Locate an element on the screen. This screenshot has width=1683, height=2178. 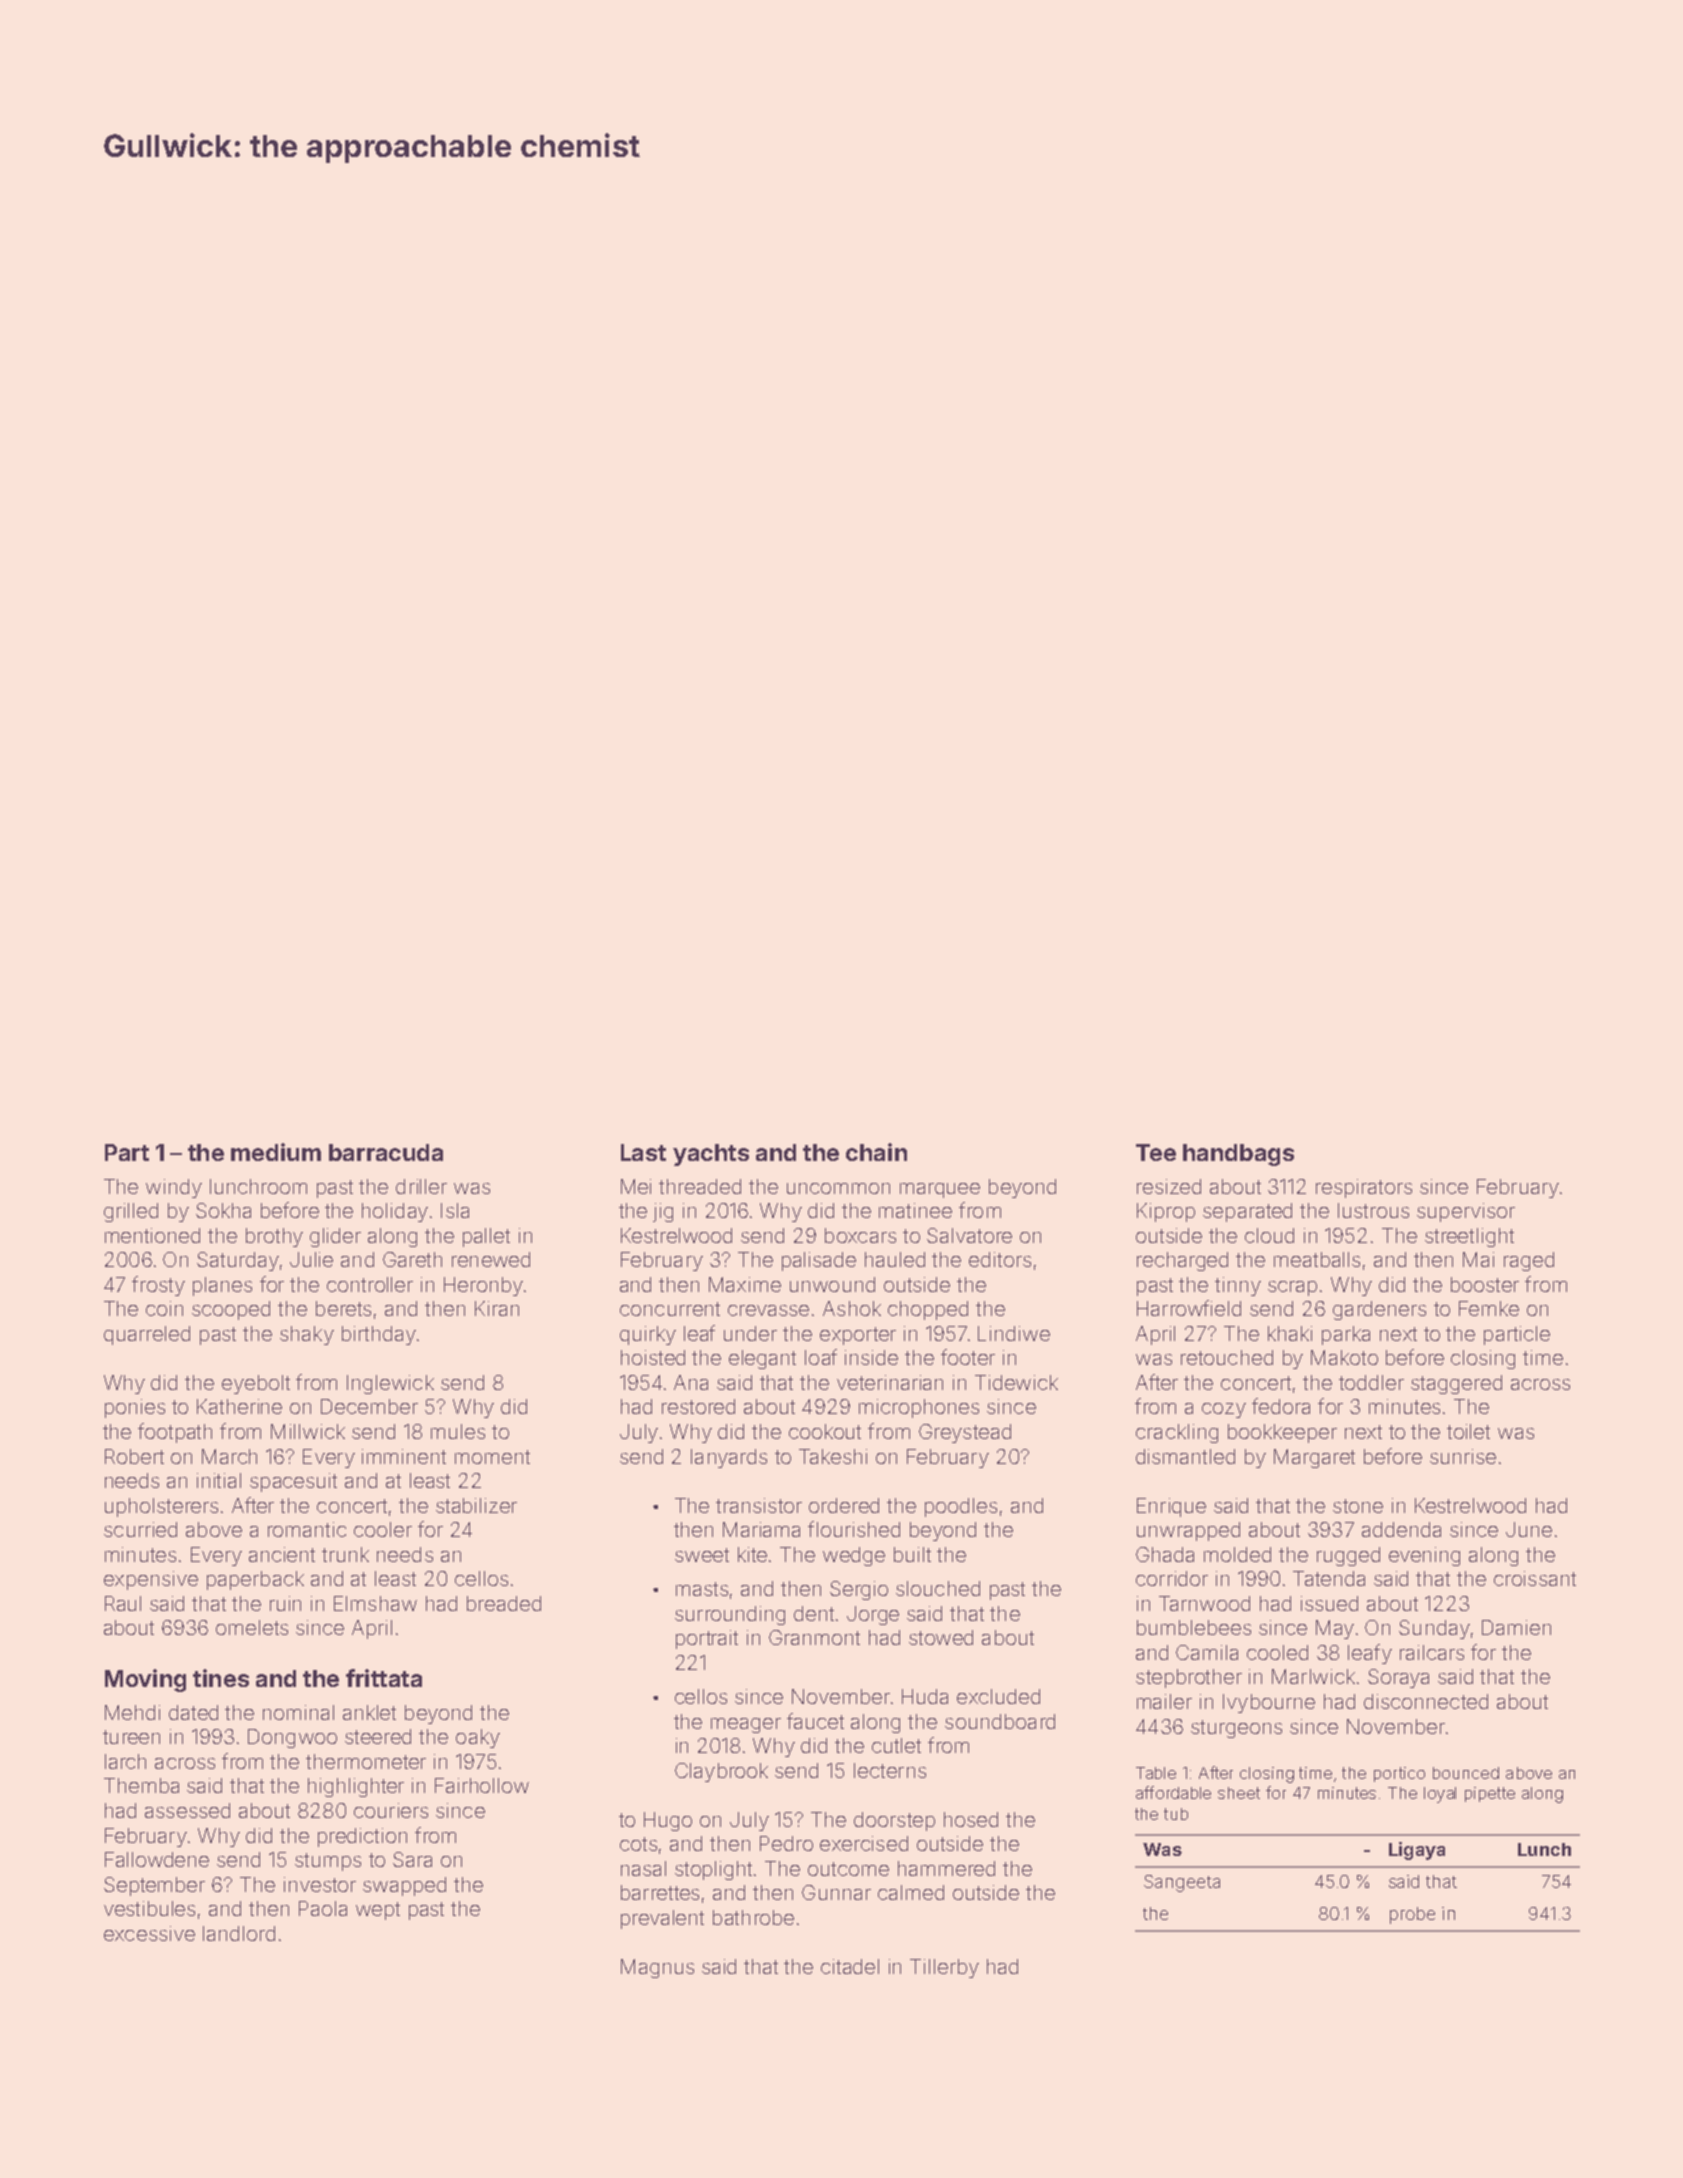
Fallowdene is located at coordinates (157, 1859).
